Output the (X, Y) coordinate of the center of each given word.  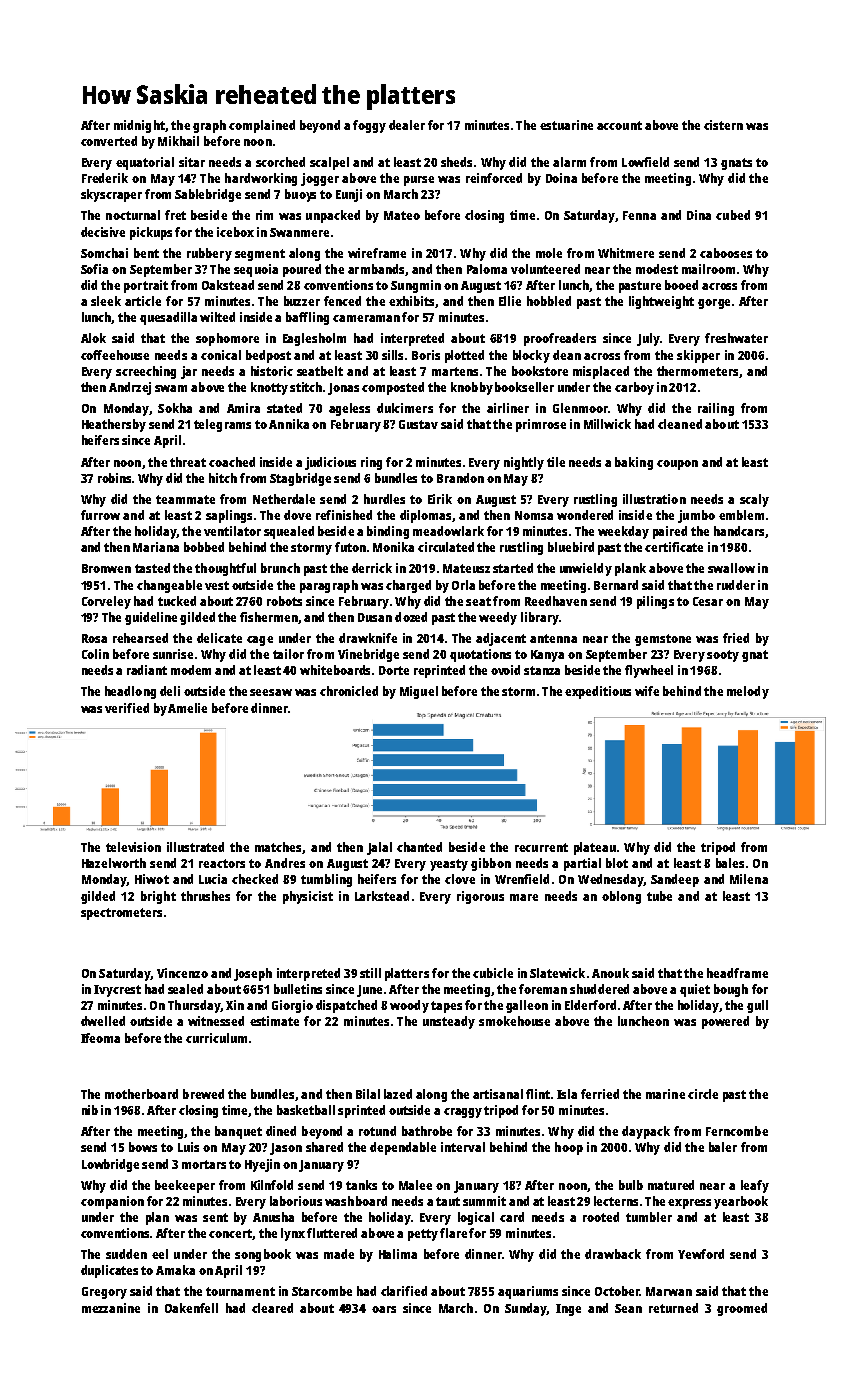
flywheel (649, 671)
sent (215, 1217)
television (133, 847)
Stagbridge (300, 479)
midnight (139, 126)
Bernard (616, 585)
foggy (369, 126)
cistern (723, 125)
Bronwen (106, 568)
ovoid (505, 670)
